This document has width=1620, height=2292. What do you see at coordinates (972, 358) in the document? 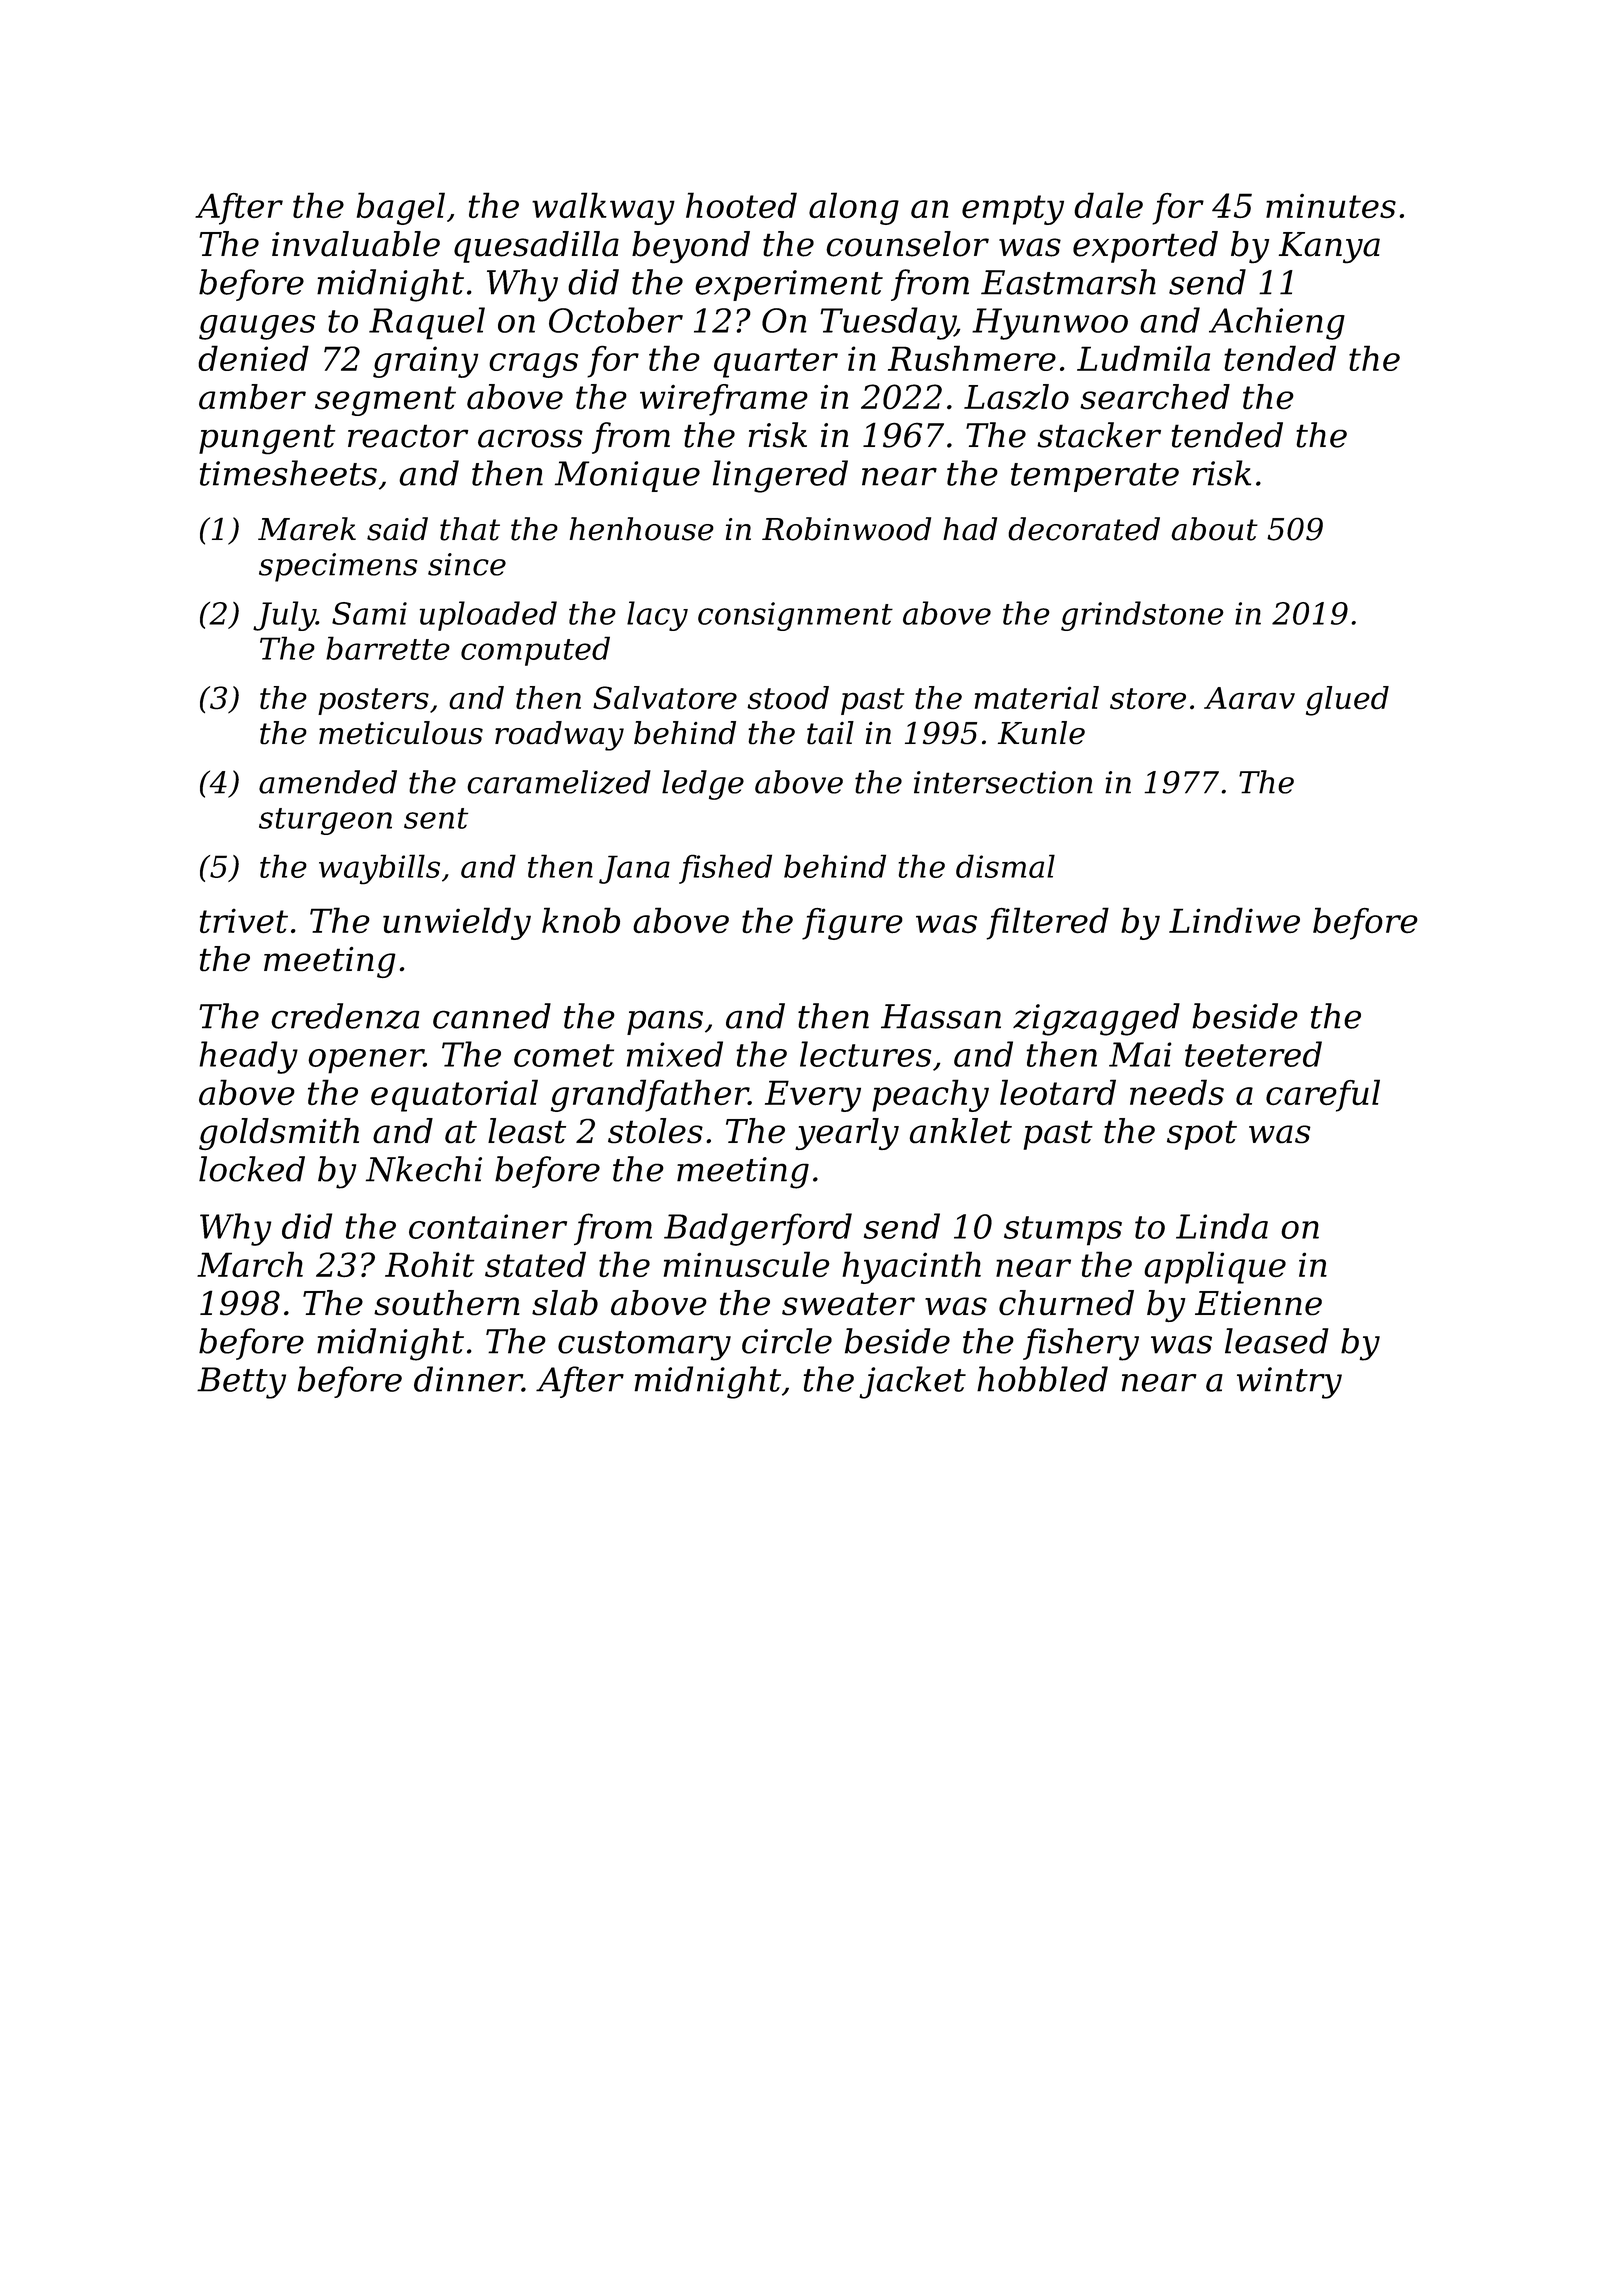
I see `Rushmere` at bounding box center [972, 358].
